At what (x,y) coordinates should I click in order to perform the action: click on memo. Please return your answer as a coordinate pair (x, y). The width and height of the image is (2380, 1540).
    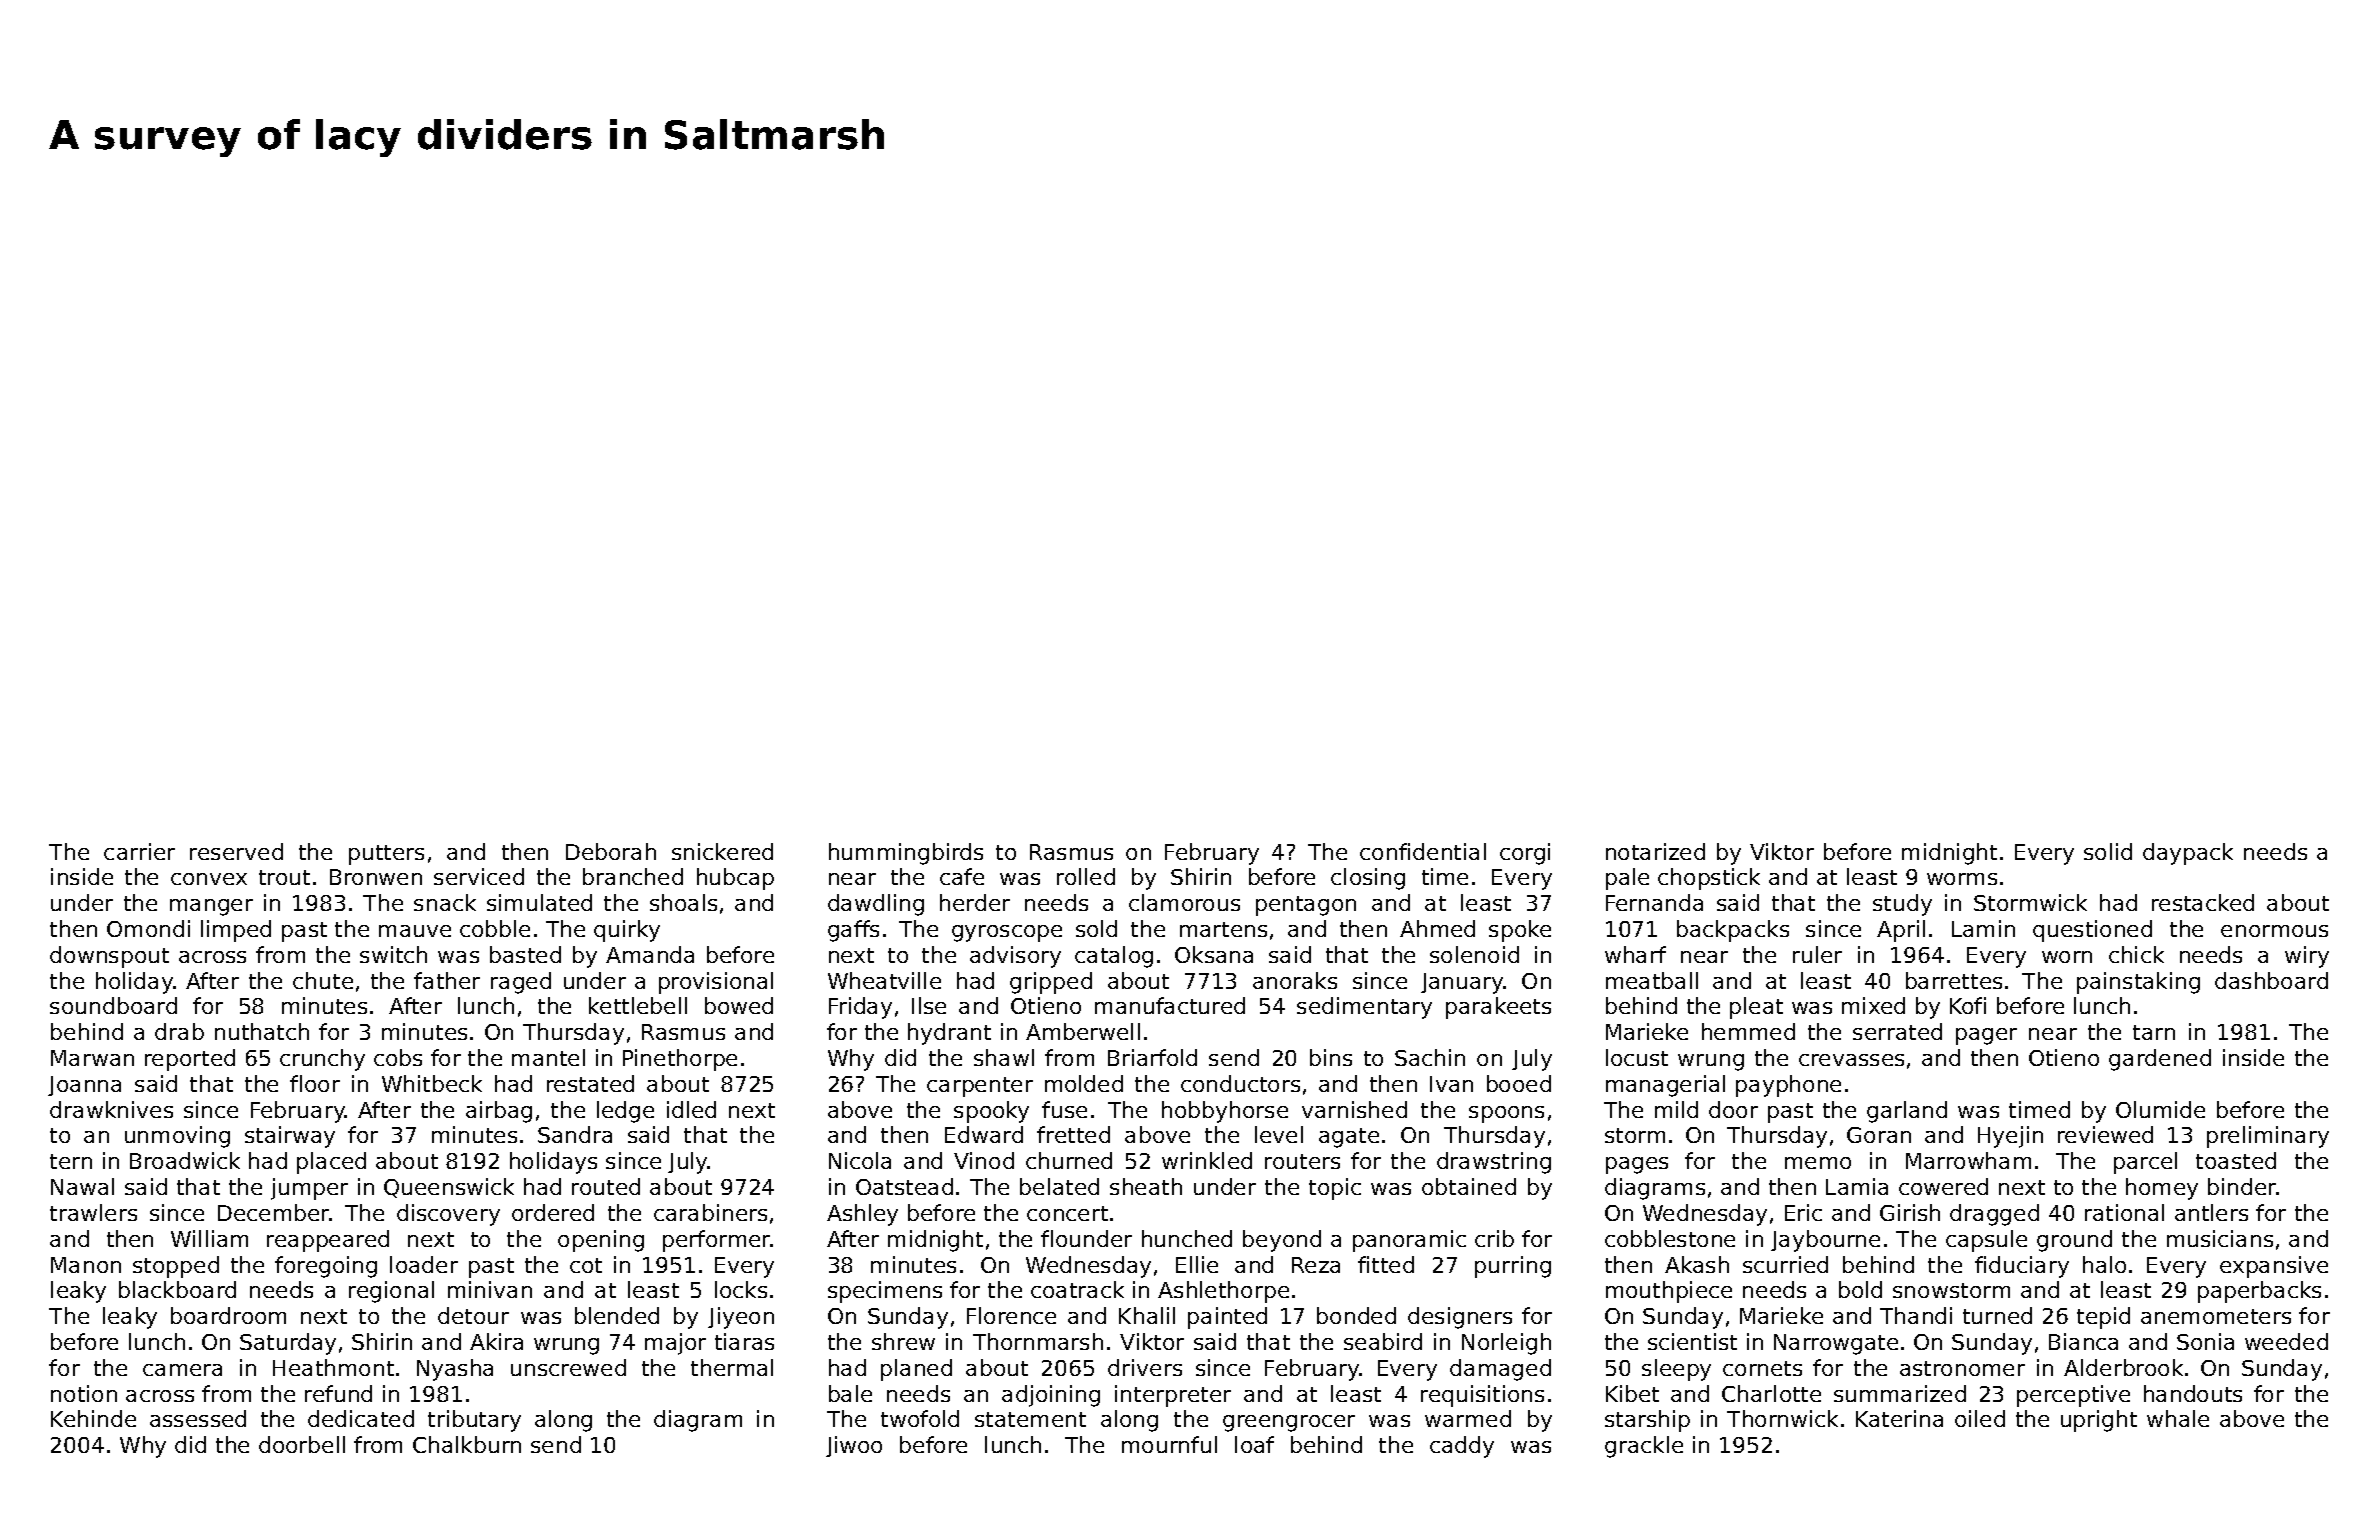
    Looking at the image, I should click on (1818, 1163).
